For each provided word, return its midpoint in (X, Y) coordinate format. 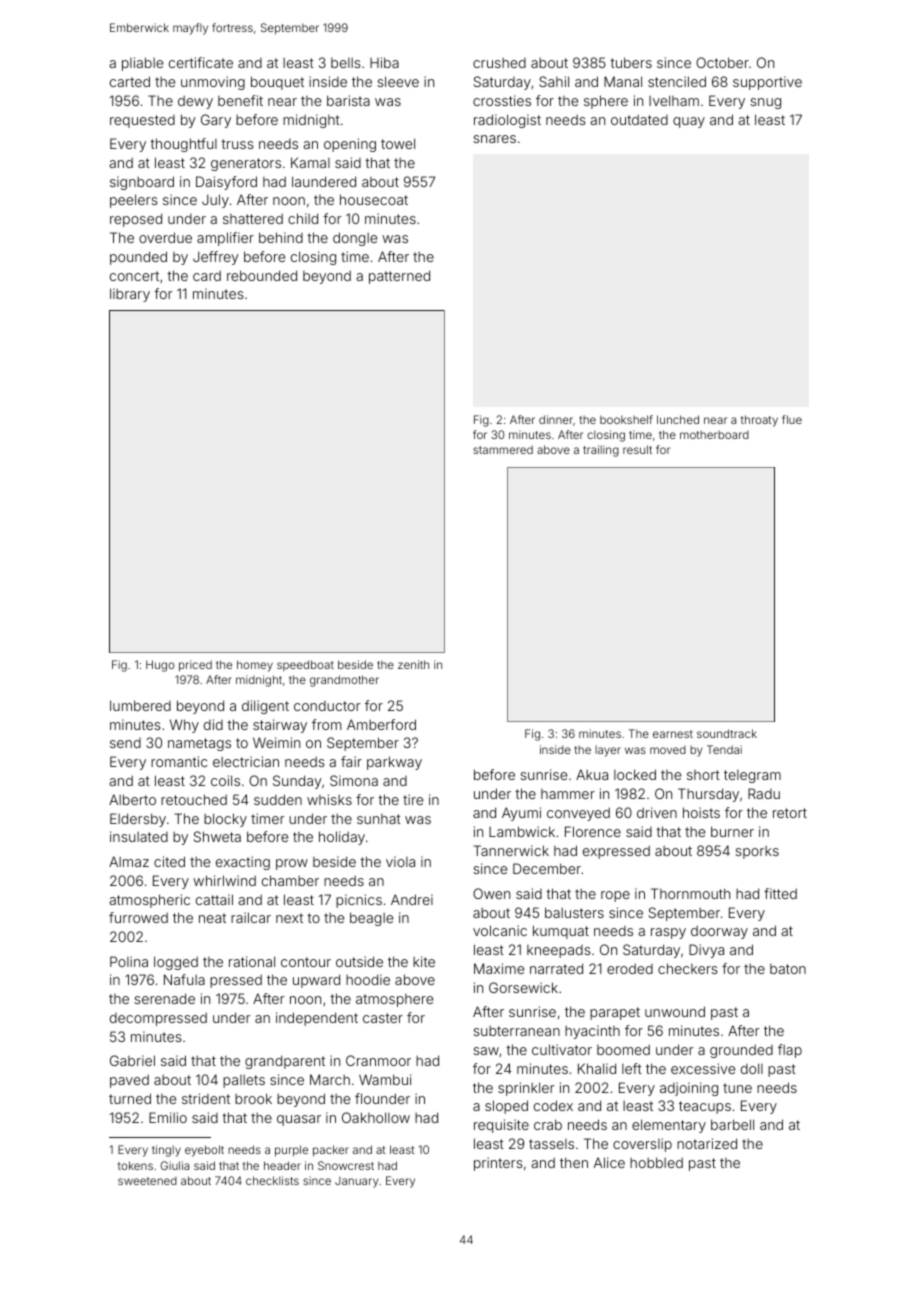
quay (689, 122)
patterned (399, 277)
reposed (136, 220)
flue (792, 419)
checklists (272, 1180)
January (357, 1182)
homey (255, 666)
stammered (503, 449)
